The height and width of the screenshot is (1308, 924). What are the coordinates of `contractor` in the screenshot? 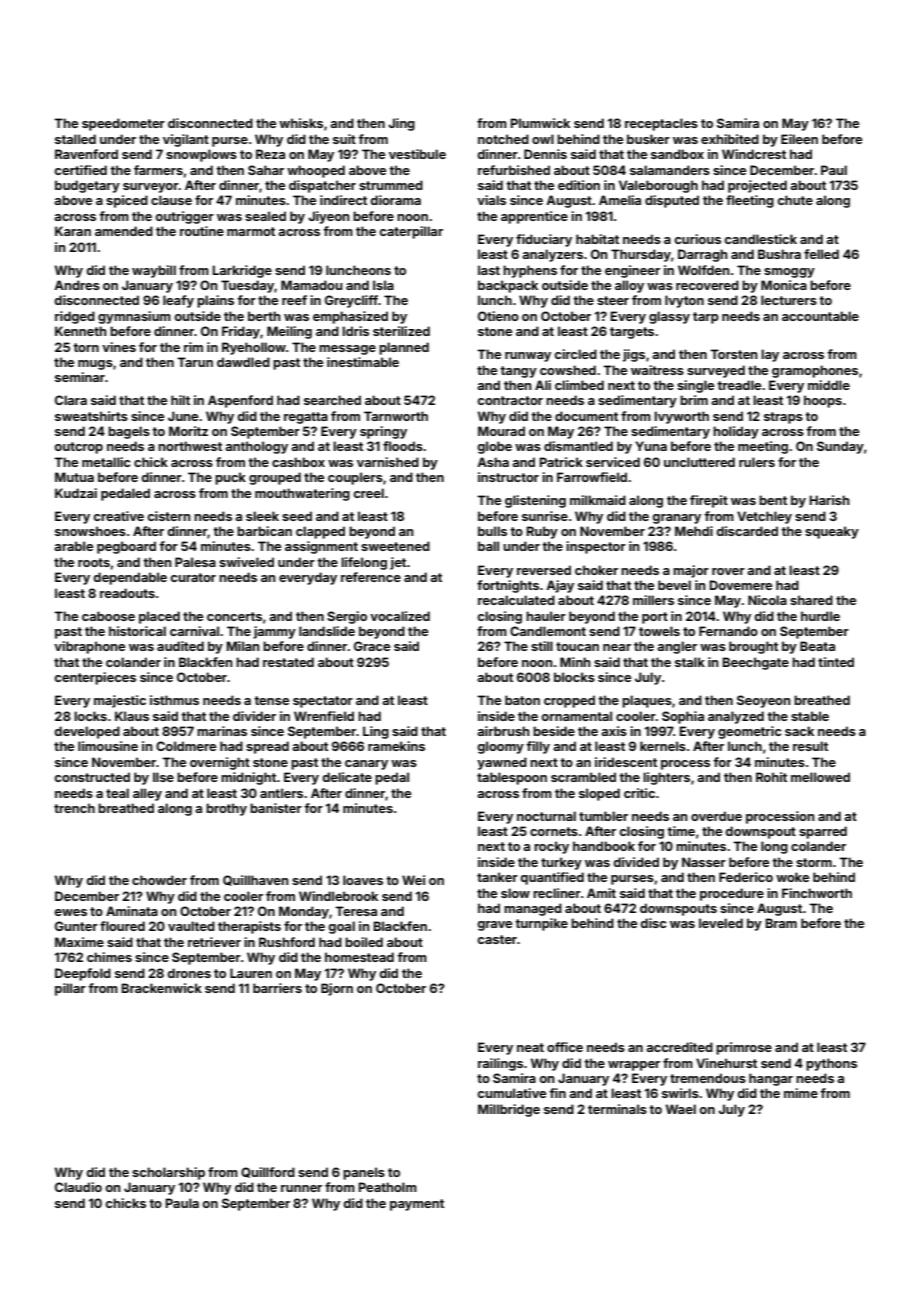 It's located at (510, 400).
